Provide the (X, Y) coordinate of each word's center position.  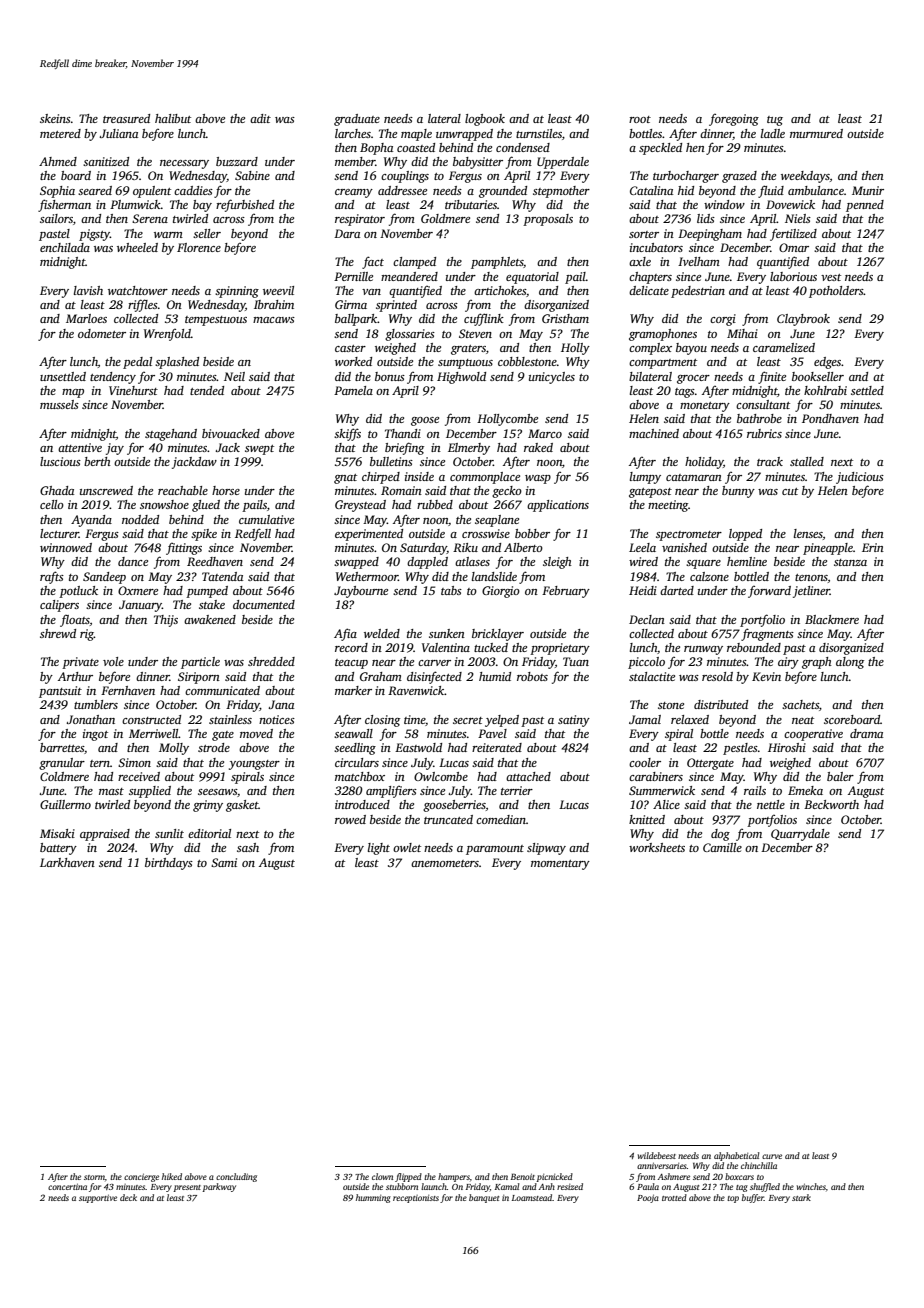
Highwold (461, 378)
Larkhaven (67, 862)
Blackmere (832, 619)
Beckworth (831, 804)
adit (260, 118)
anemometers (445, 863)
